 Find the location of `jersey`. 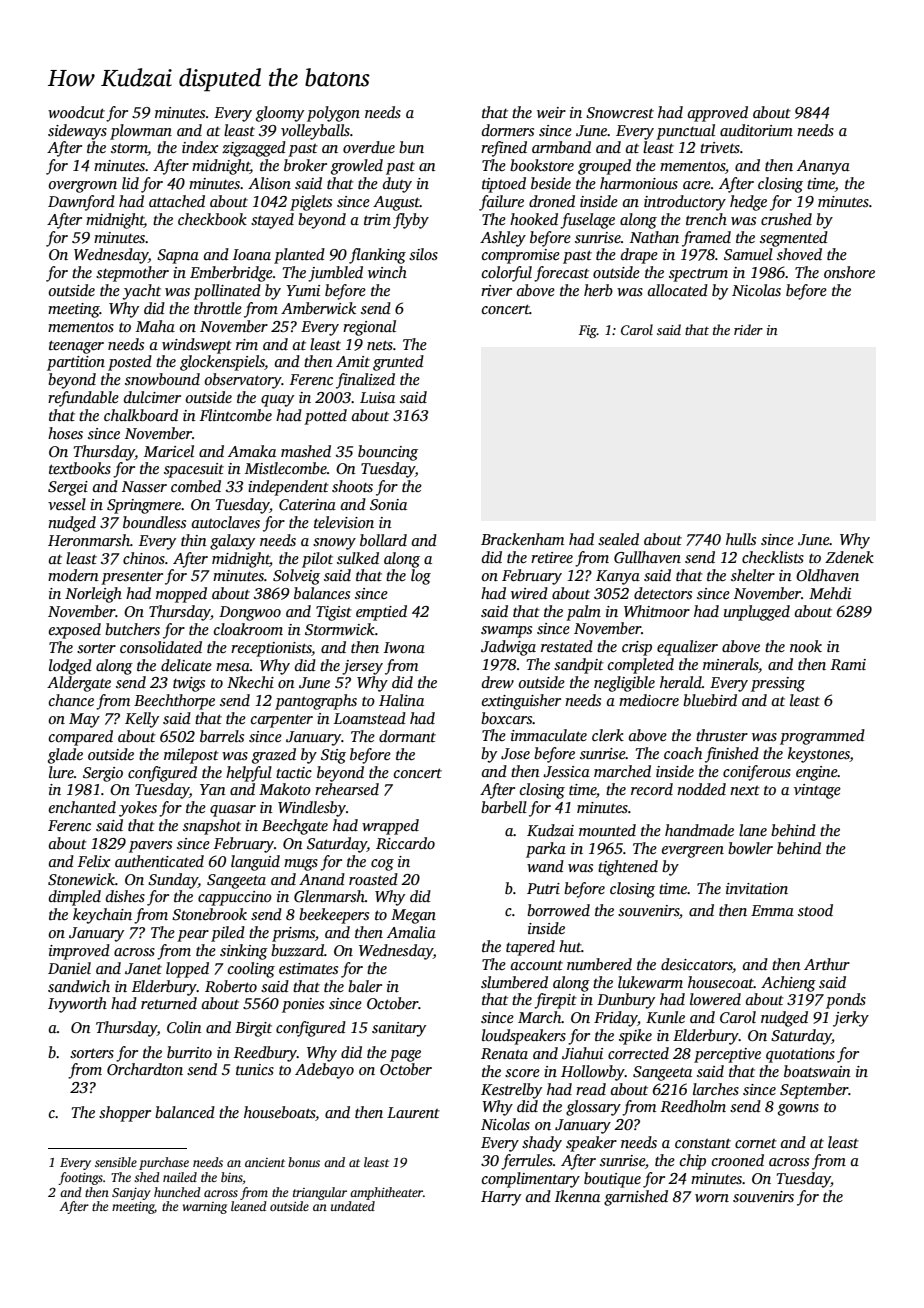

jersey is located at coordinates (362, 667).
